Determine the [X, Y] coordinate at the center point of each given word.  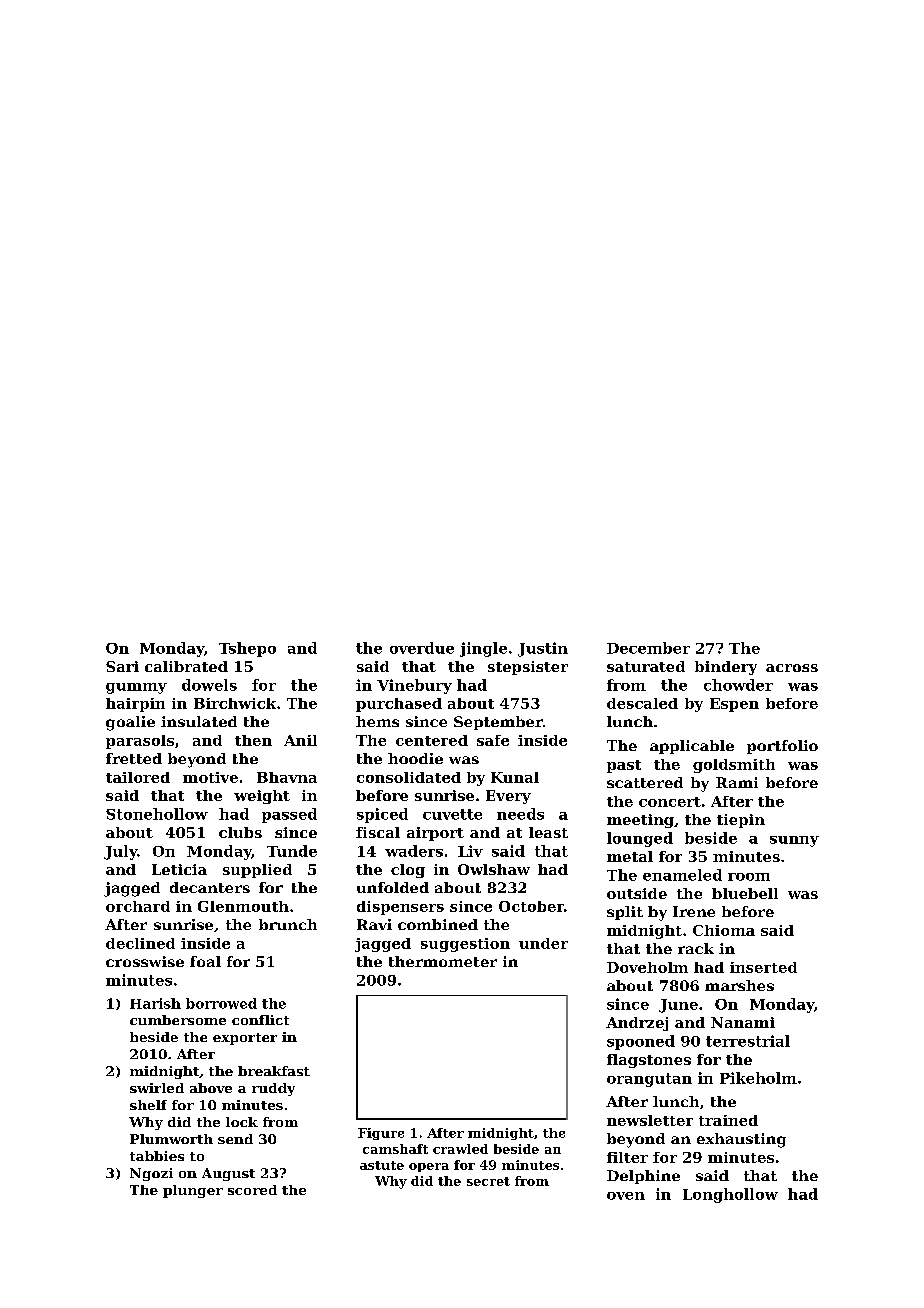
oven [626, 1196]
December [648, 648]
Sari [122, 666]
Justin [543, 649]
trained [728, 1120]
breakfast [274, 1071]
